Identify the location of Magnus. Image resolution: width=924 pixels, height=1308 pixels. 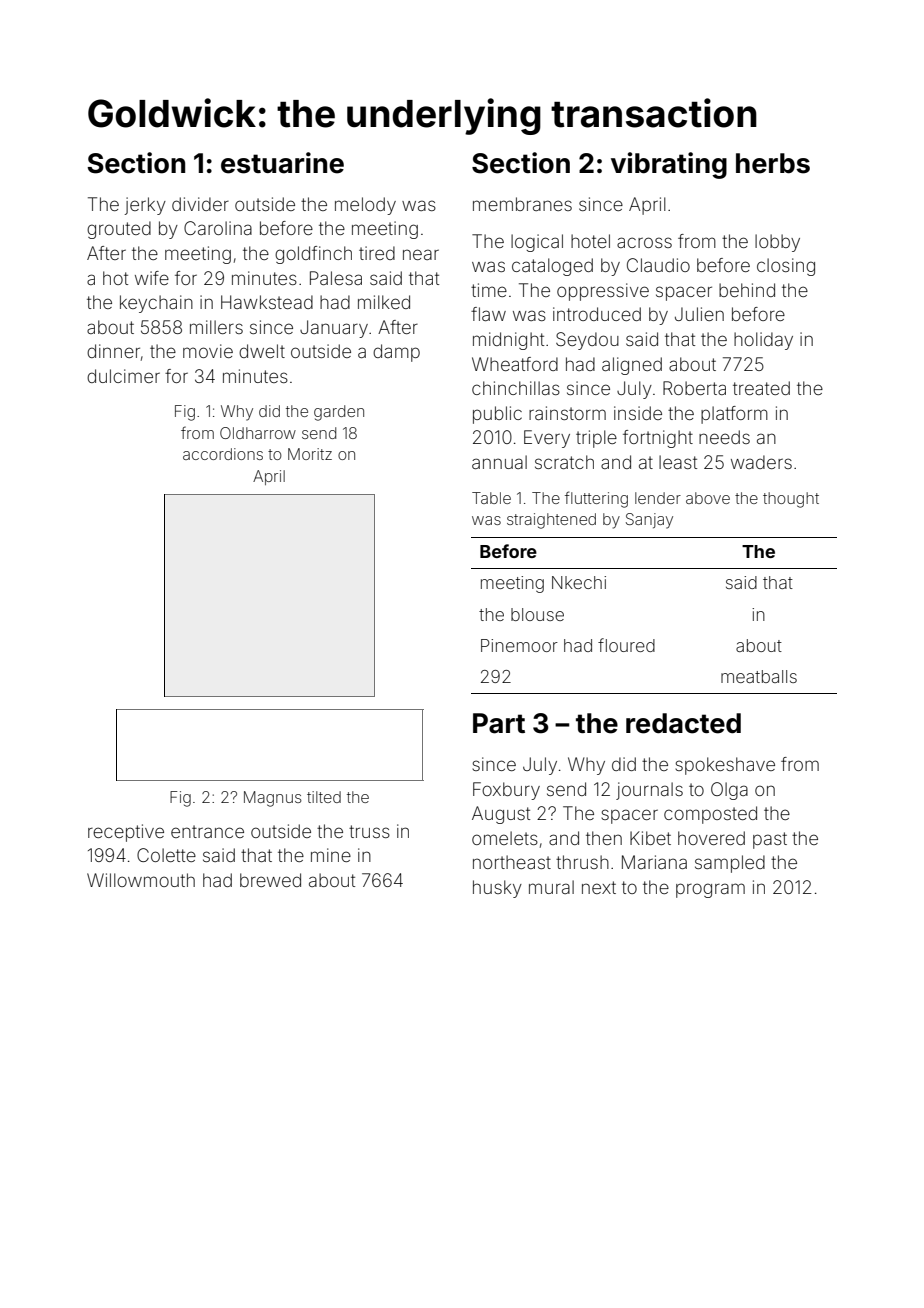
(273, 799).
